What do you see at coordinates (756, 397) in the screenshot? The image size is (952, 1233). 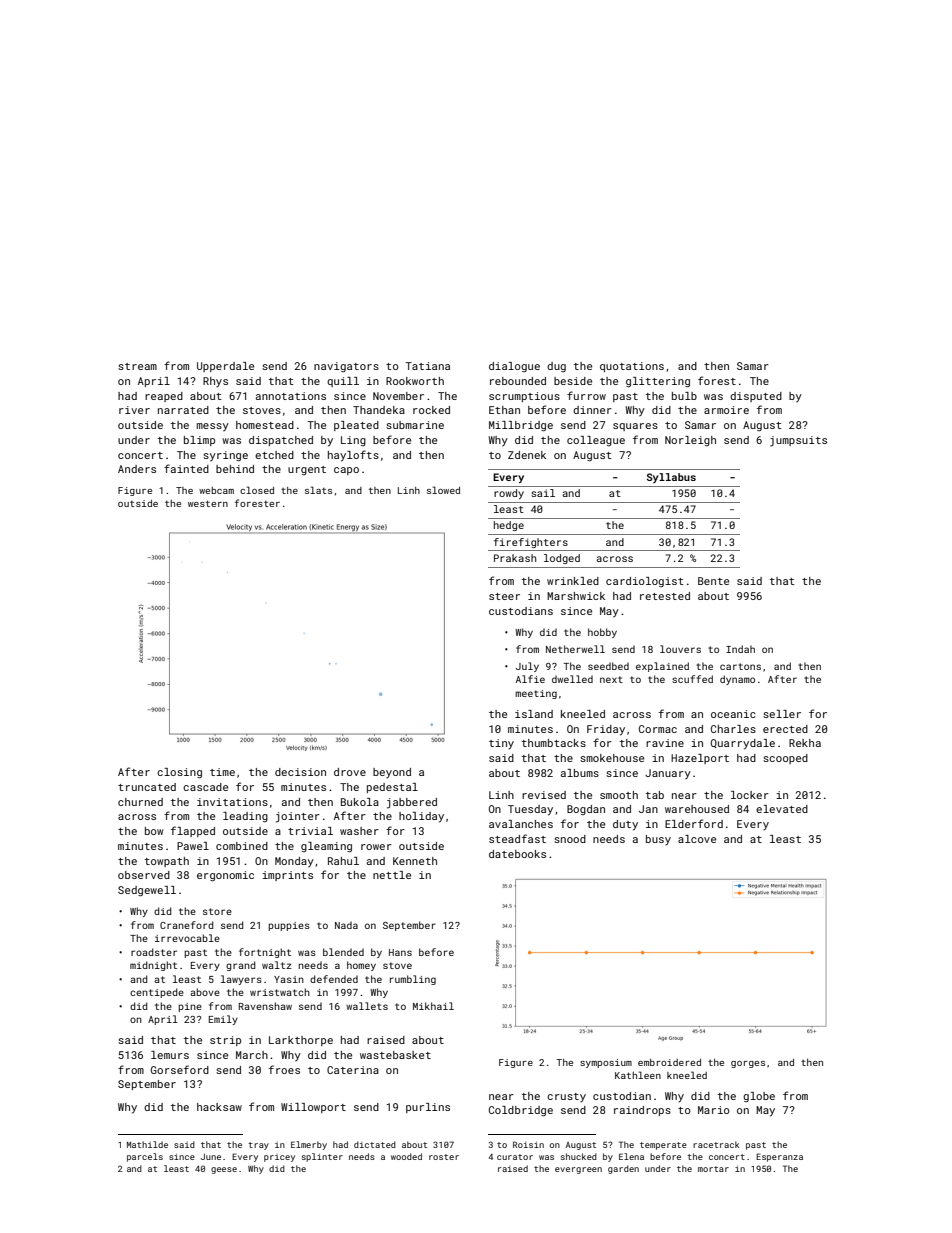 I see `disputed` at bounding box center [756, 397].
